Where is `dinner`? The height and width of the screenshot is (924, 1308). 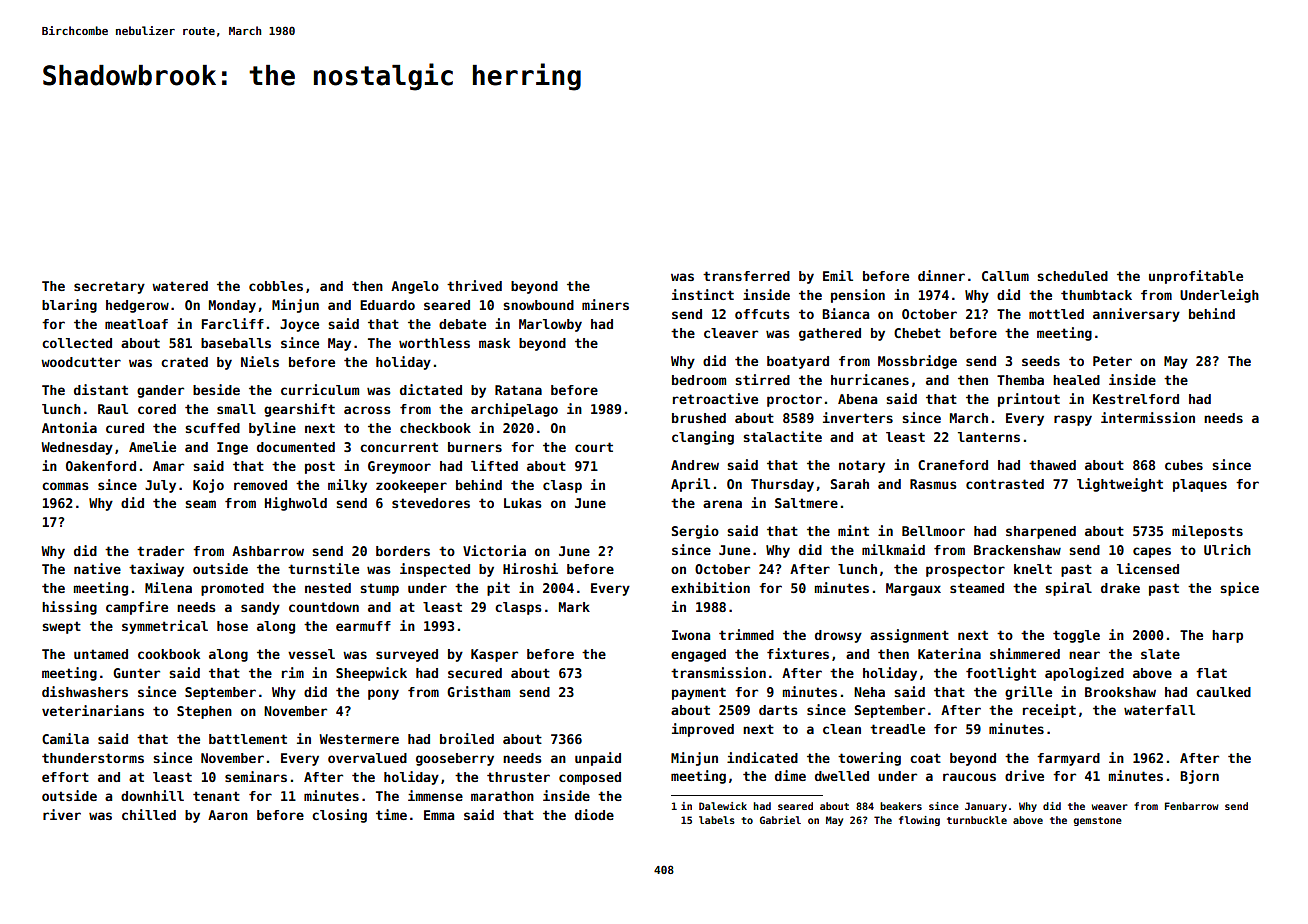 dinner is located at coordinates (941, 275).
